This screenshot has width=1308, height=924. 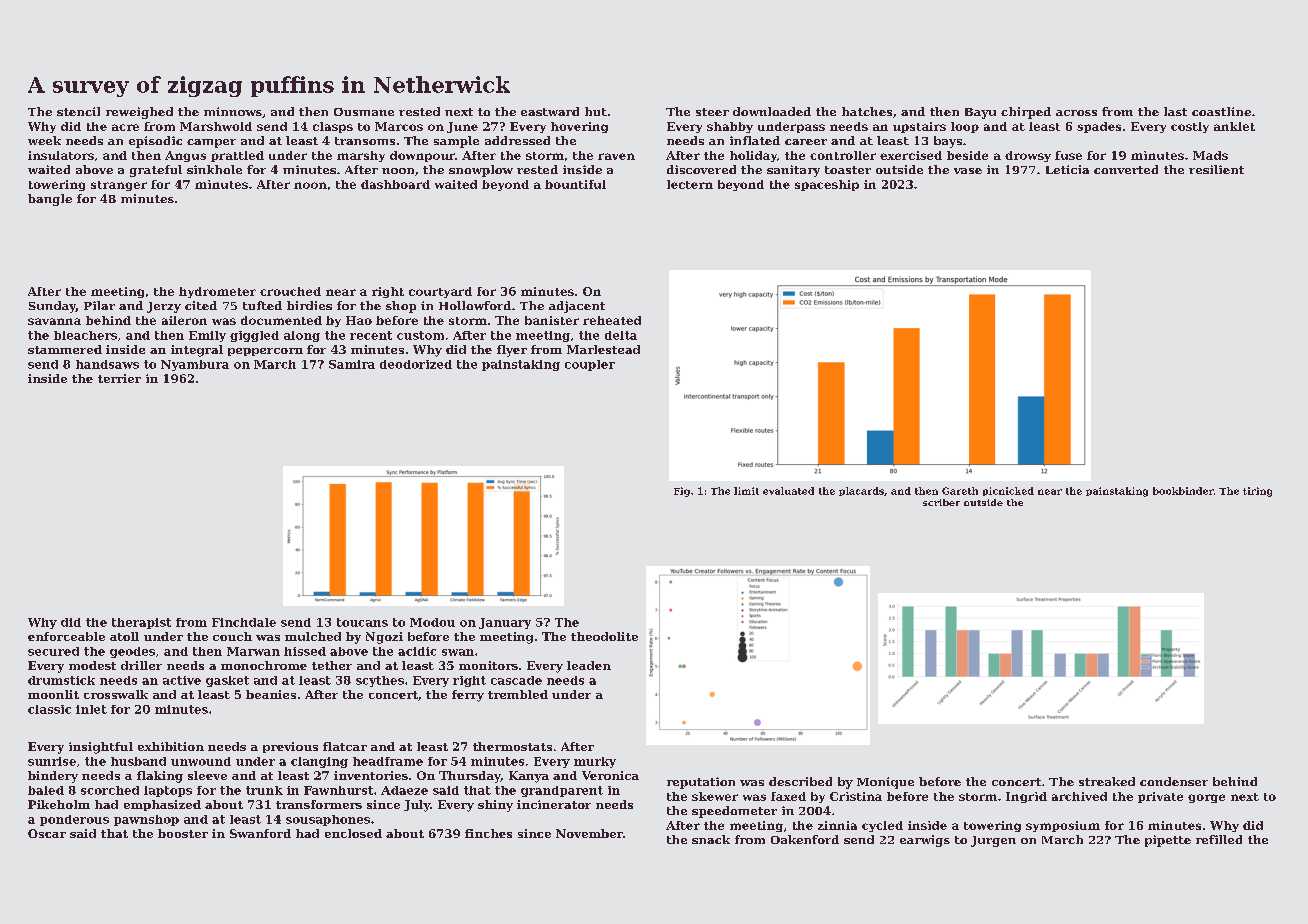 I want to click on Nyambura, so click(x=195, y=365).
